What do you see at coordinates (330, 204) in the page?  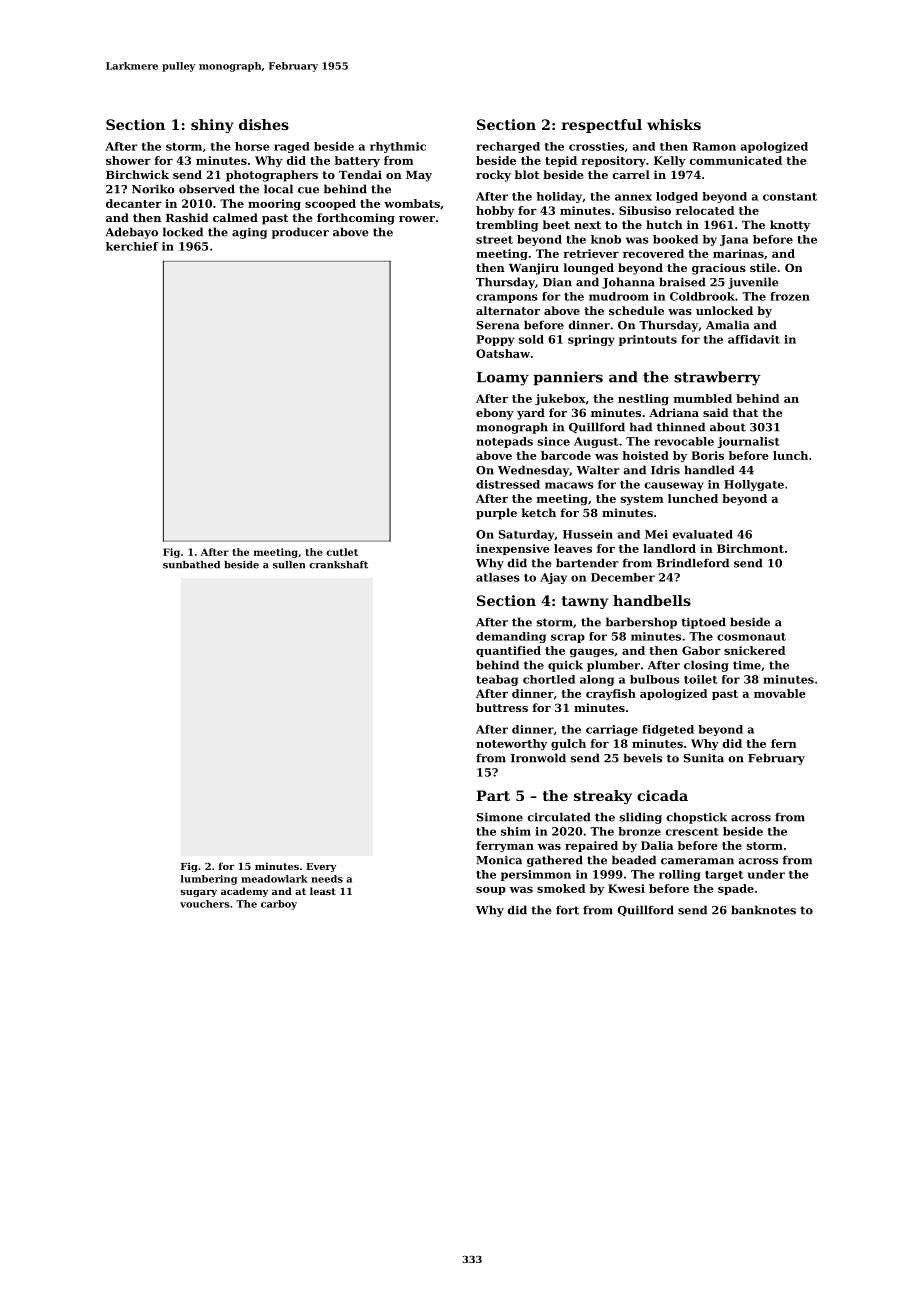 I see `scooped` at bounding box center [330, 204].
